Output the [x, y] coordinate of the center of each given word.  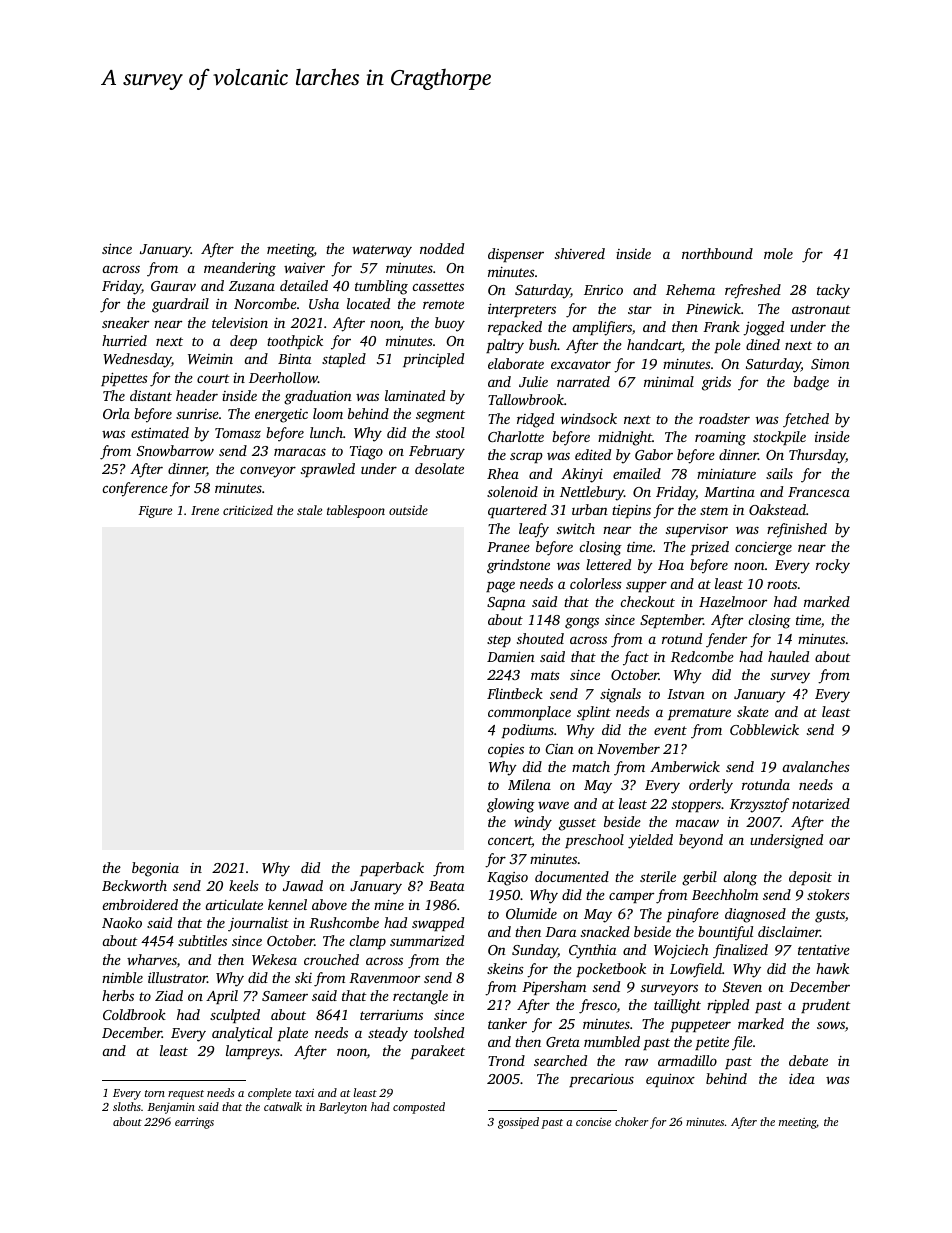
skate [753, 711]
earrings [194, 1123]
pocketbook [611, 970]
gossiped [518, 1123]
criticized [248, 510]
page [500, 587]
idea [802, 1078]
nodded [442, 248]
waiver [304, 268]
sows [831, 1025]
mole [778, 253]
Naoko [122, 922]
